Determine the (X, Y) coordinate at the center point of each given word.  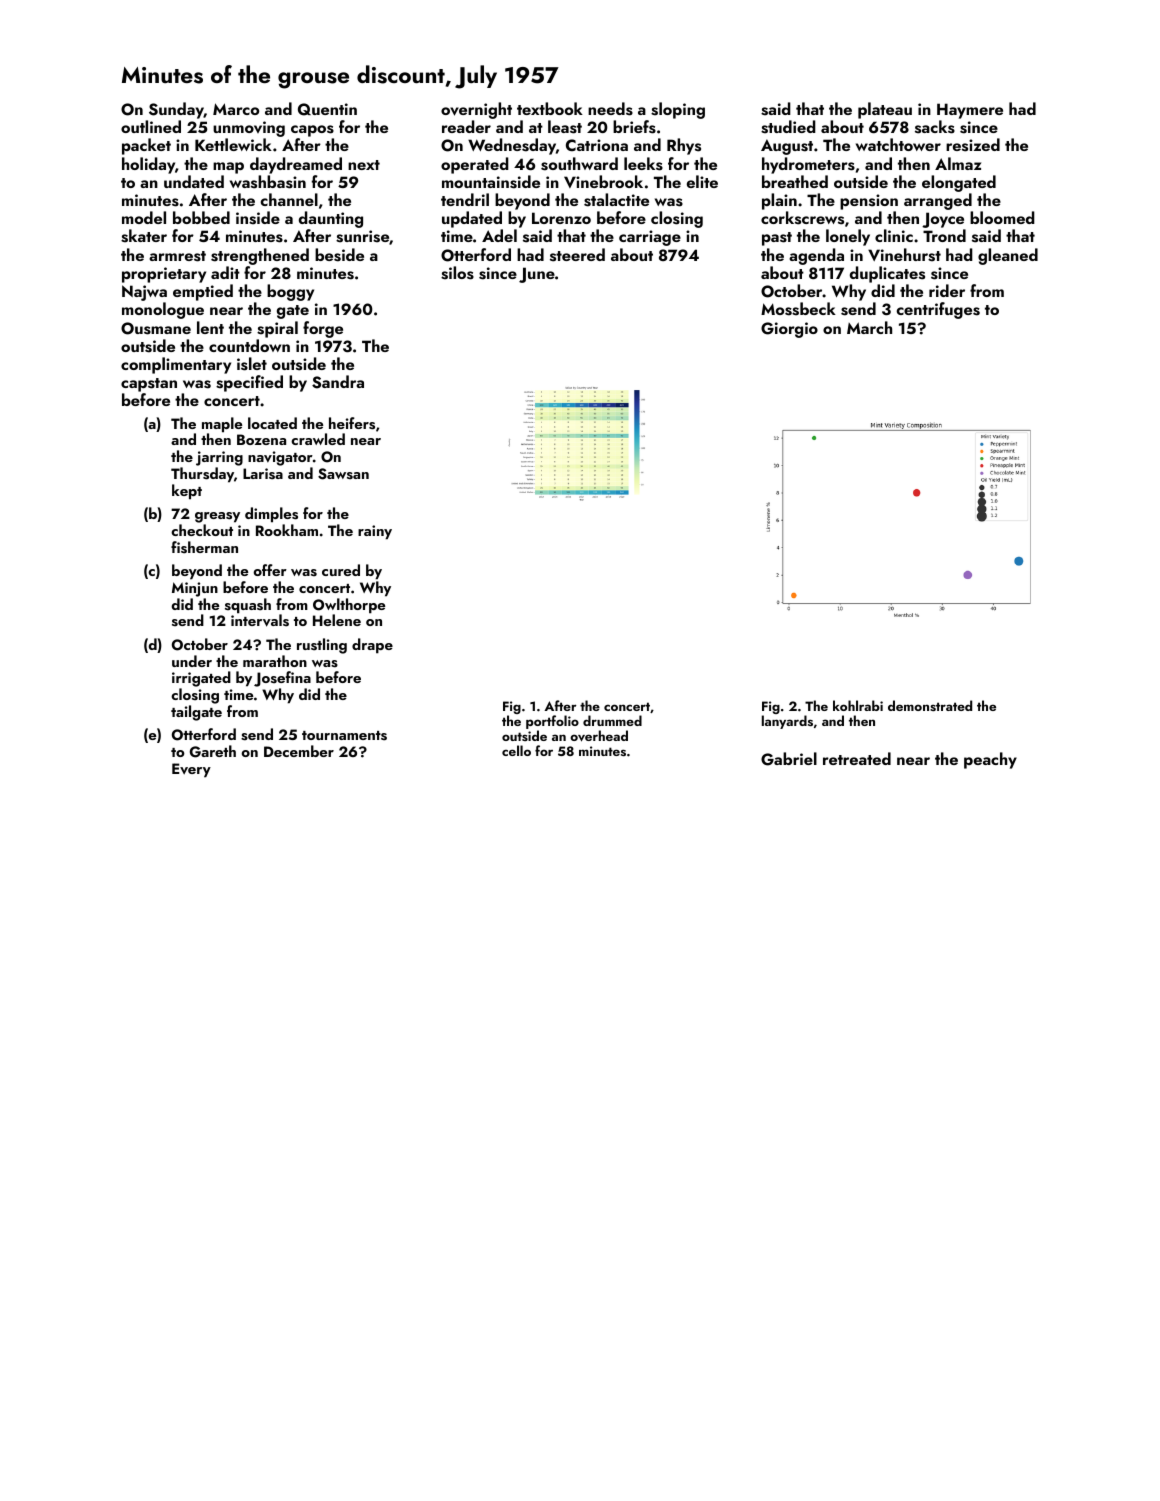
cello (516, 750)
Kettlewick (233, 144)
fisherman (204, 547)
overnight (476, 110)
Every (191, 770)
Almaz (958, 163)
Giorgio (789, 330)
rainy (375, 532)
